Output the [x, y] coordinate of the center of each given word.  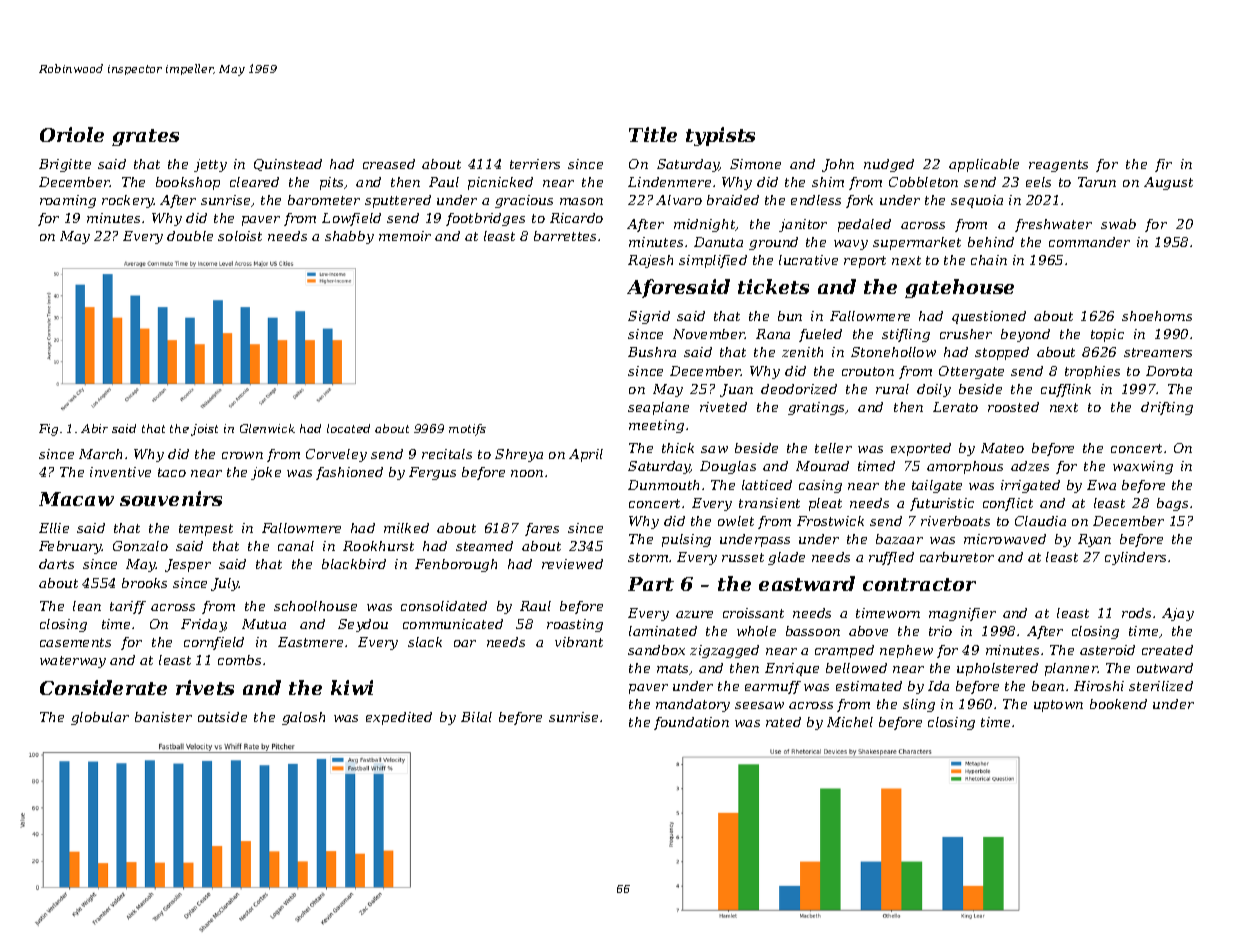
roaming [68, 201]
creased [389, 164]
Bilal [476, 717]
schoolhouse [315, 606]
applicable [984, 165]
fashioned [349, 473]
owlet [736, 521]
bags [1172, 504]
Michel [850, 722]
